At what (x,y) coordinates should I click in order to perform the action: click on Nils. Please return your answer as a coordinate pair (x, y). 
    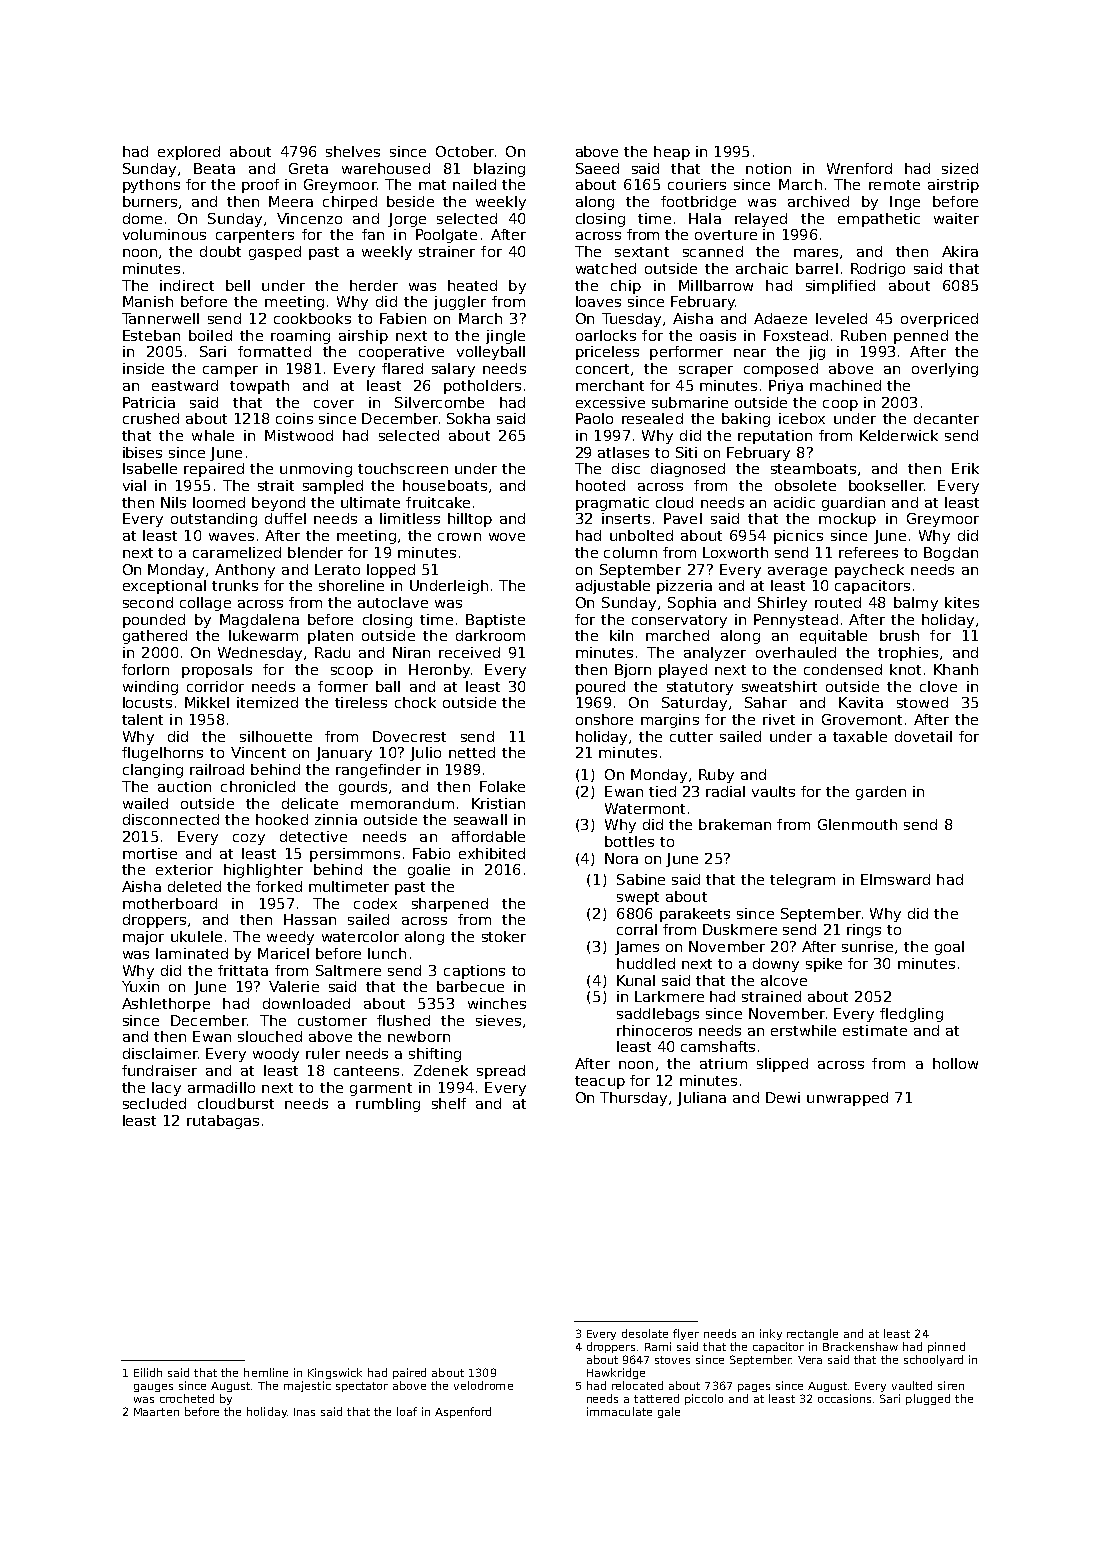
    Looking at the image, I should click on (173, 502).
